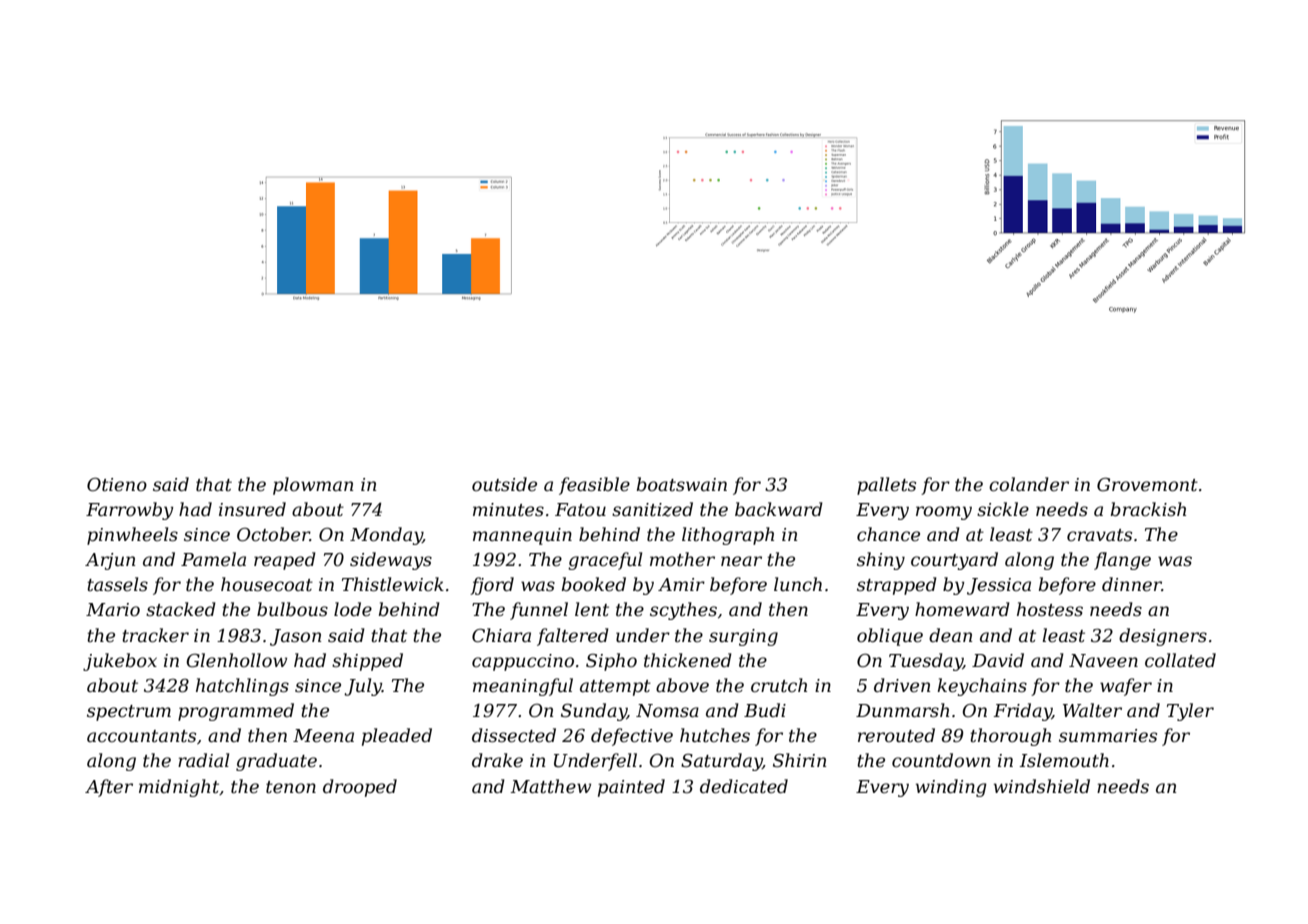 The height and width of the screenshot is (924, 1308). What do you see at coordinates (902, 685) in the screenshot?
I see `driven` at bounding box center [902, 685].
